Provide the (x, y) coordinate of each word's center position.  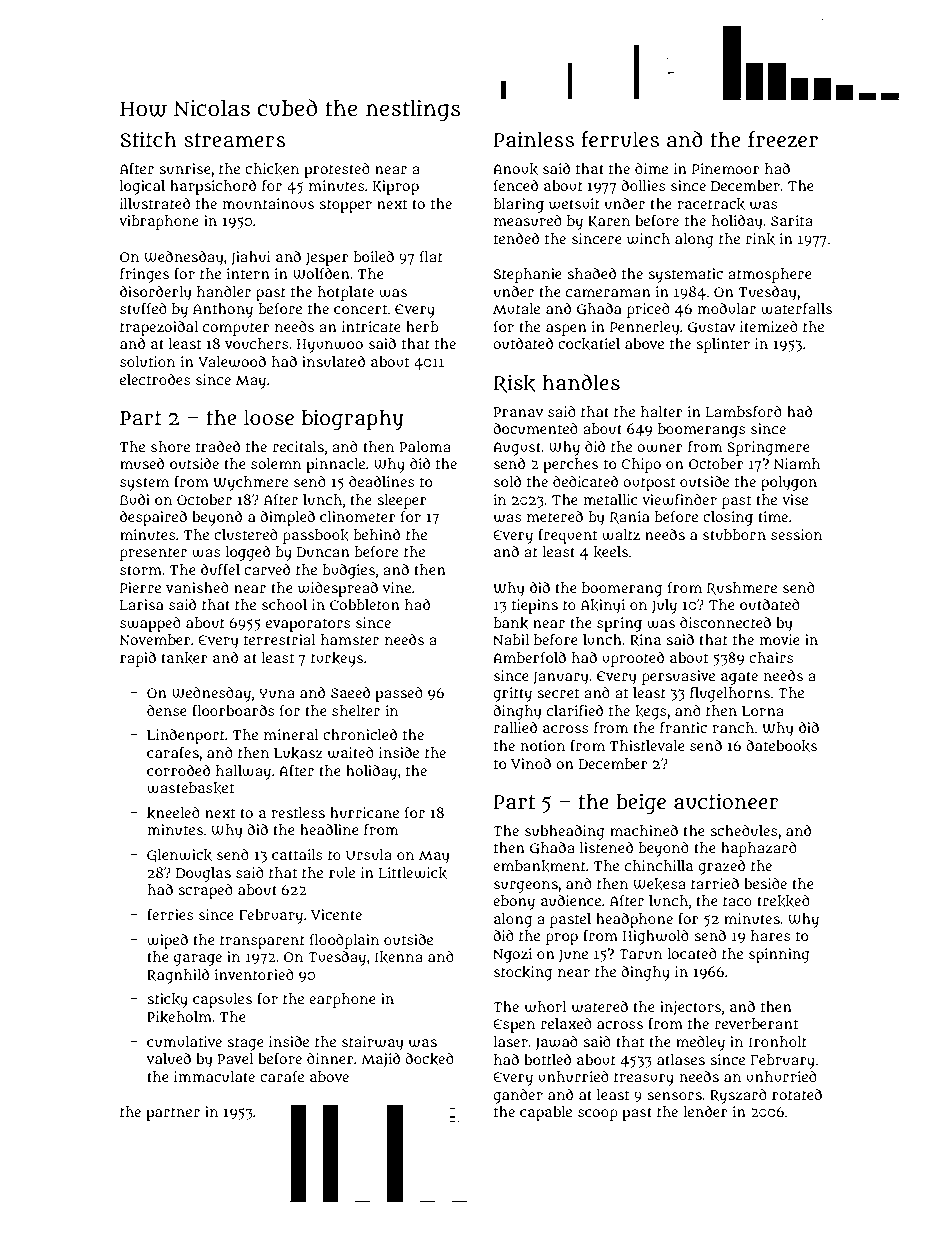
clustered (246, 534)
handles (581, 382)
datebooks (781, 746)
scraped (205, 891)
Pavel (235, 1058)
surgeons (526, 887)
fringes (144, 275)
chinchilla (659, 865)
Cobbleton (365, 604)
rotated (797, 1094)
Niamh (797, 463)
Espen (514, 1026)
